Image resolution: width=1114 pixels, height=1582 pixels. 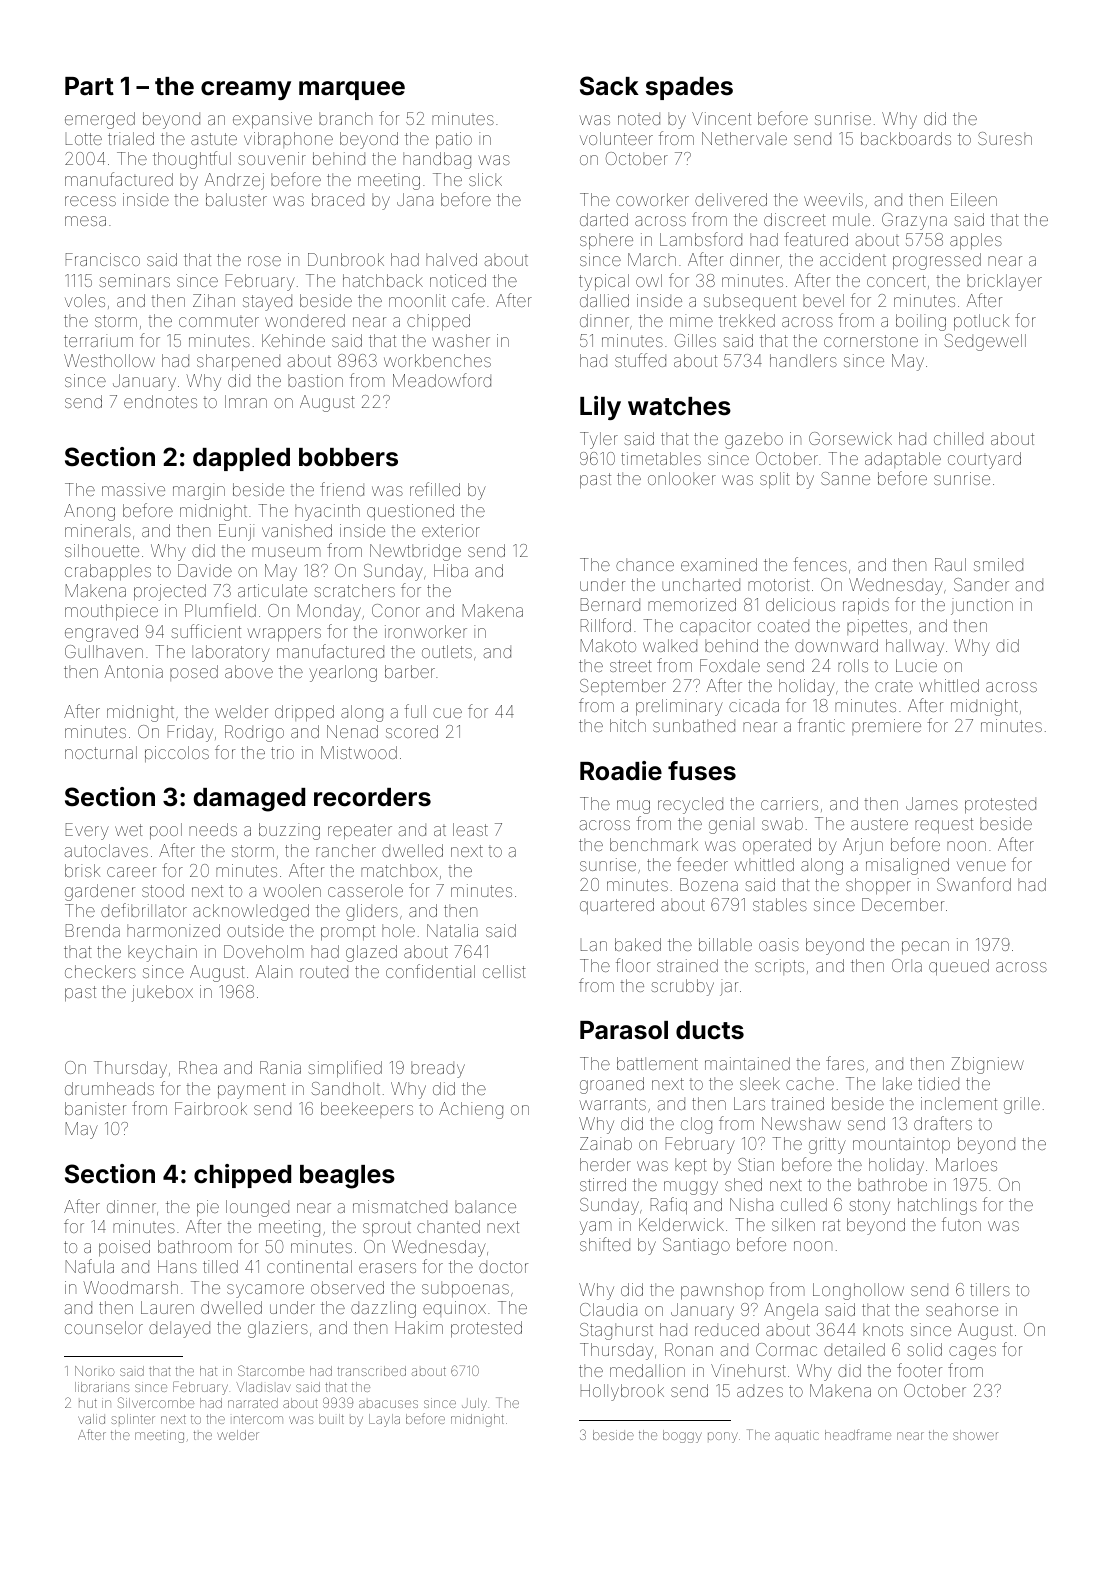 What do you see at coordinates (744, 138) in the image?
I see `Nethervale` at bounding box center [744, 138].
